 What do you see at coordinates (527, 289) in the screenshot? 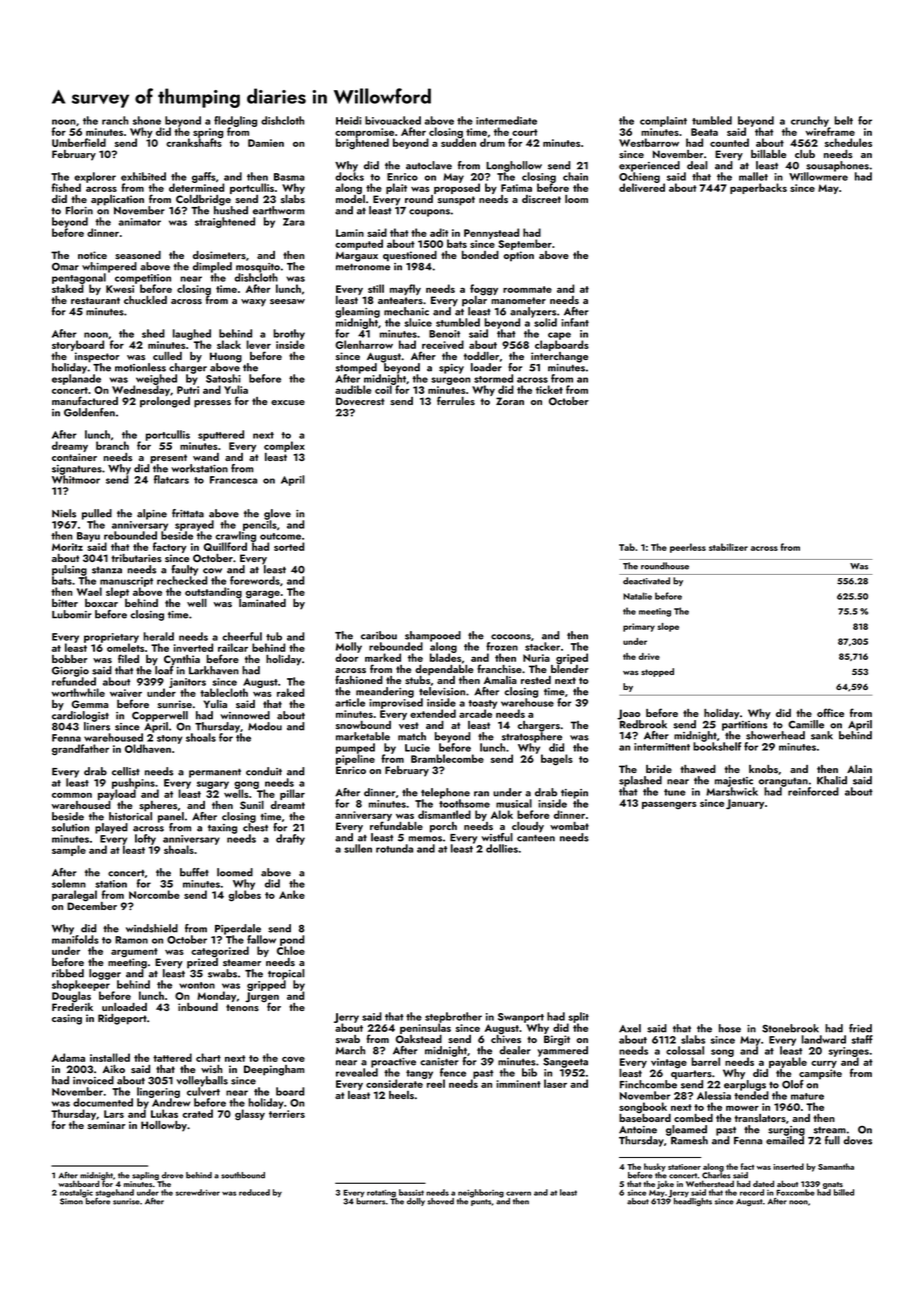
I see `roommate` at bounding box center [527, 289].
